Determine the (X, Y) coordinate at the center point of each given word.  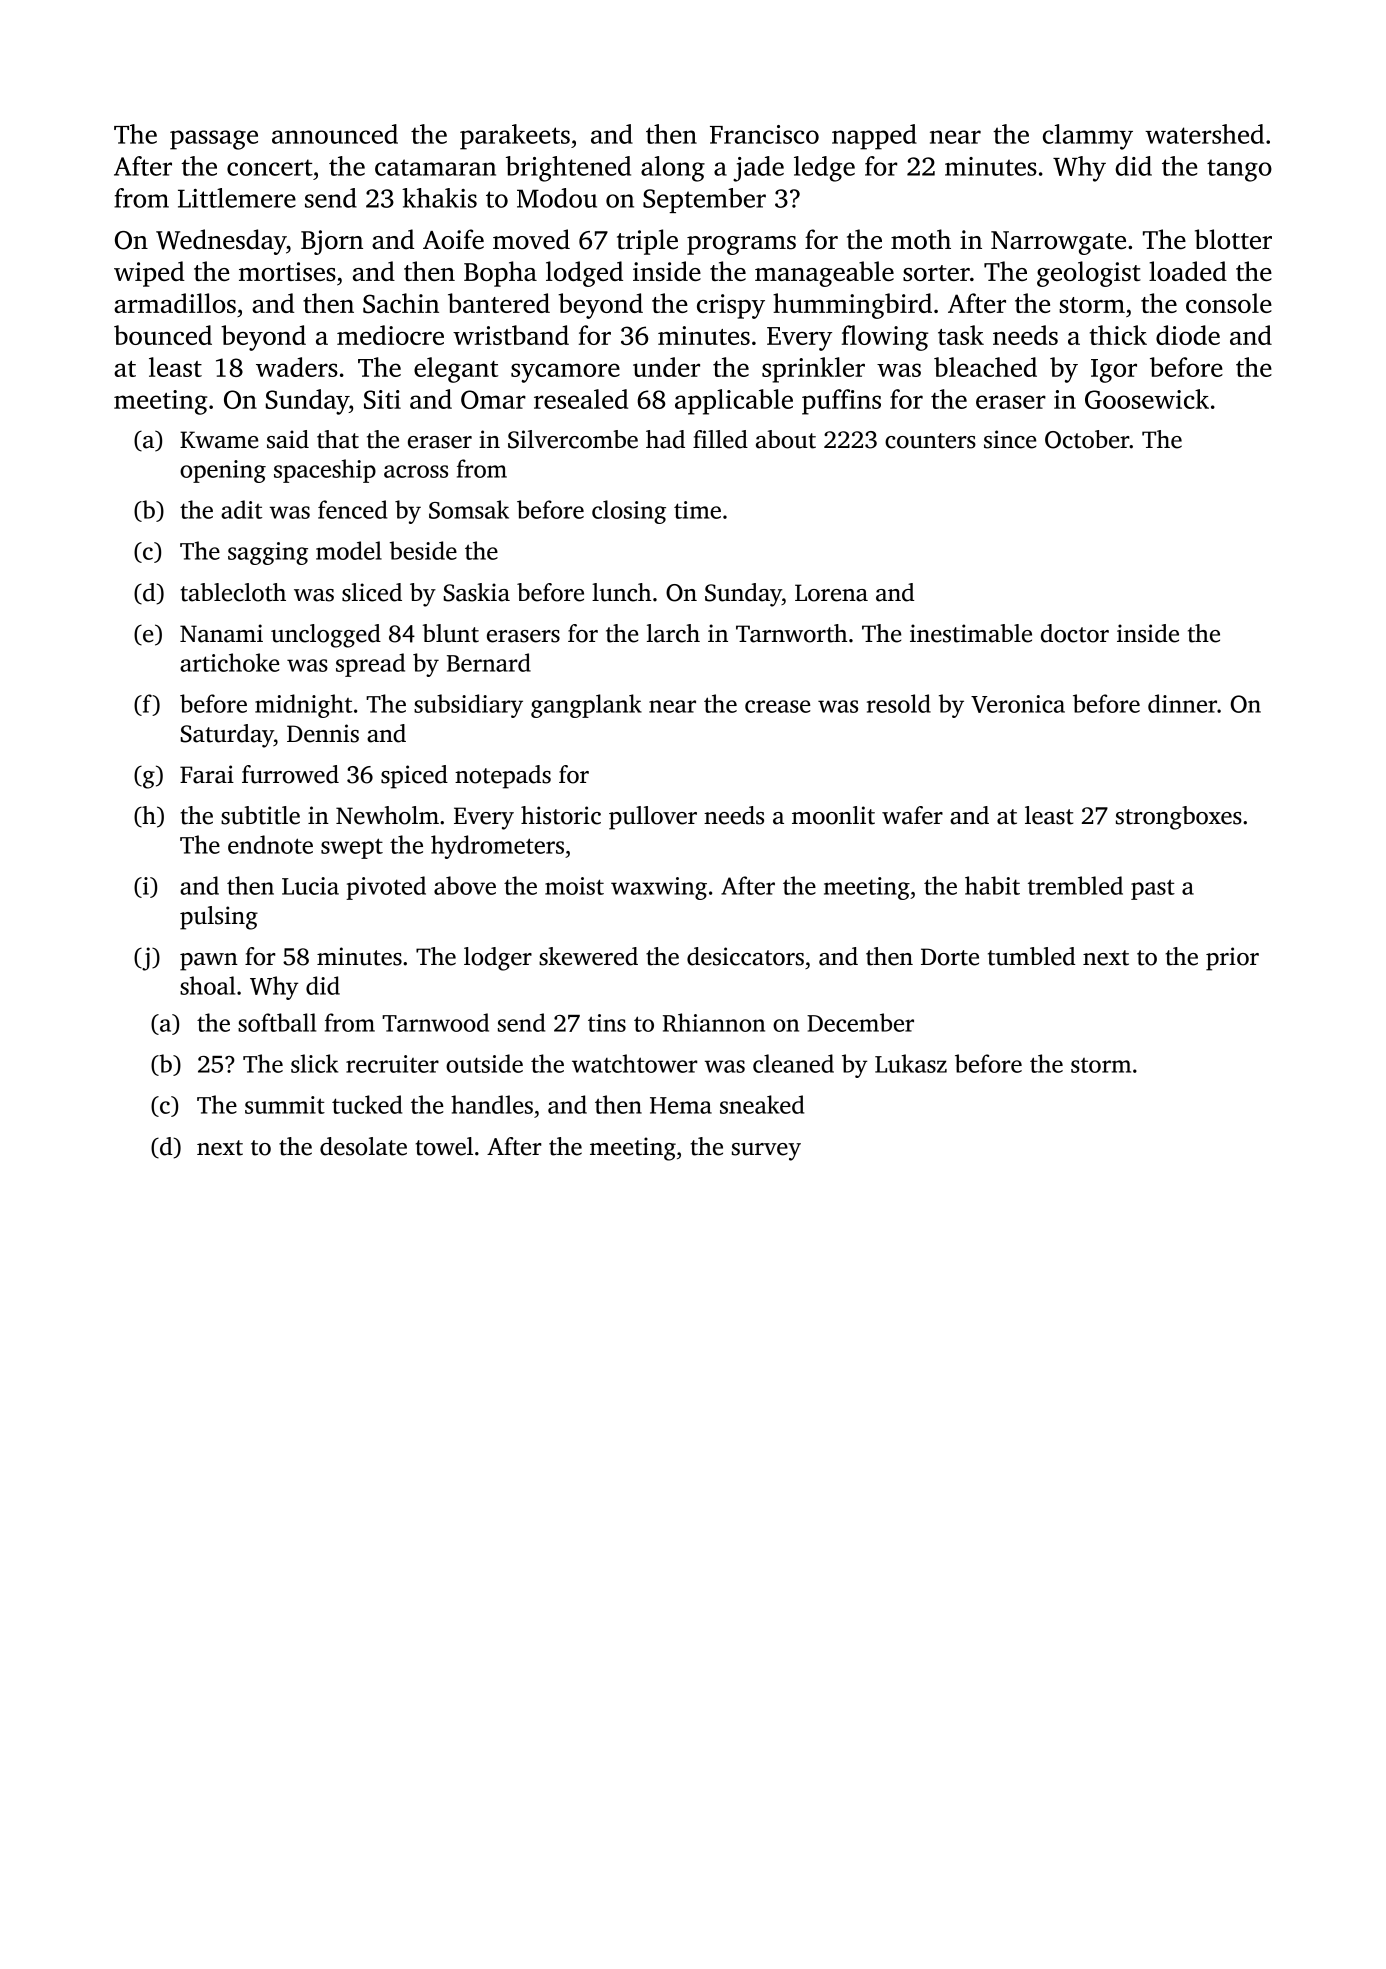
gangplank (586, 706)
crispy (731, 306)
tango (1239, 170)
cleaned (793, 1063)
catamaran (435, 167)
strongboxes (1179, 818)
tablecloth (233, 592)
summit (285, 1105)
